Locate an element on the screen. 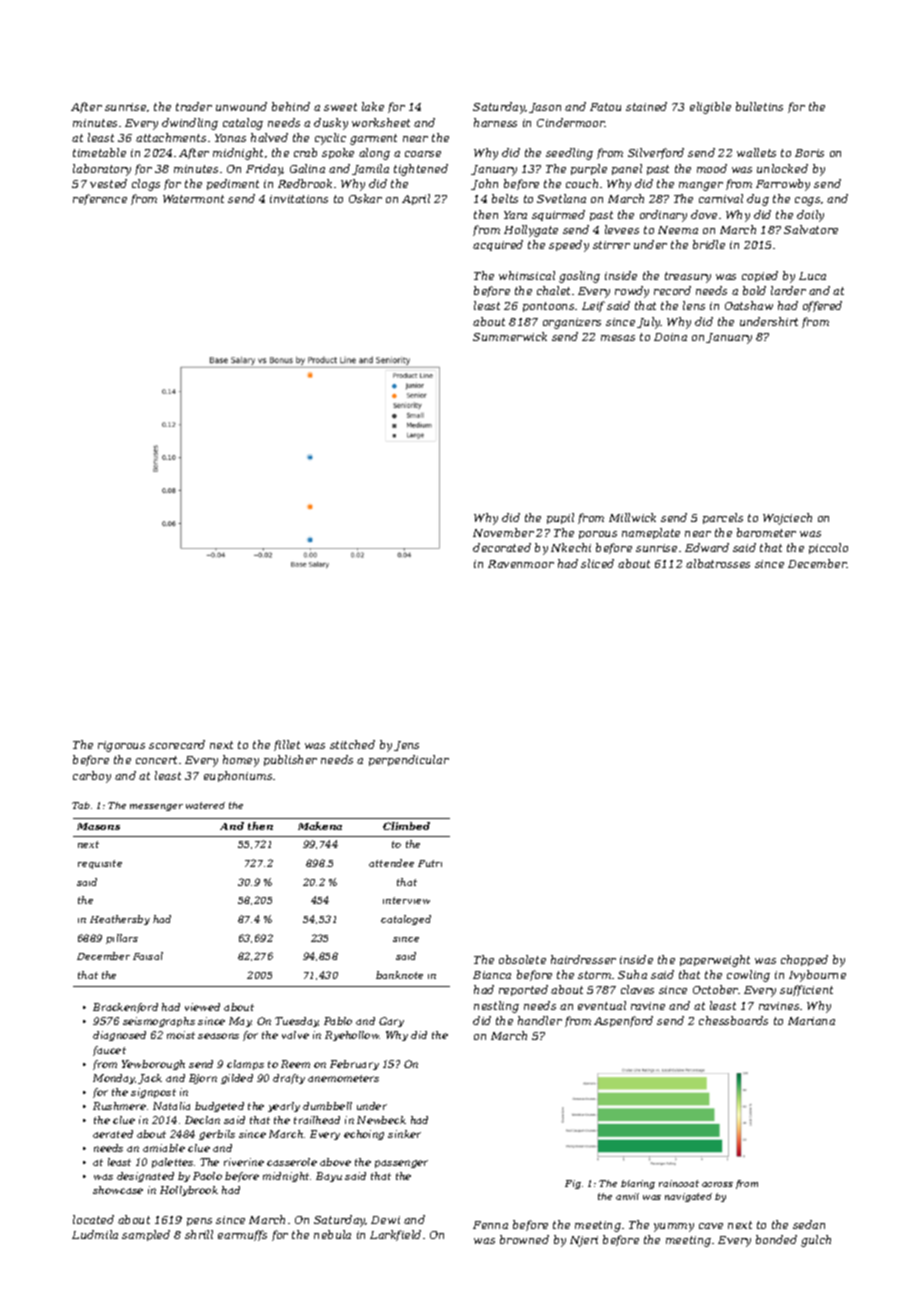 The height and width of the screenshot is (1308, 924). Jason is located at coordinates (545, 108).
